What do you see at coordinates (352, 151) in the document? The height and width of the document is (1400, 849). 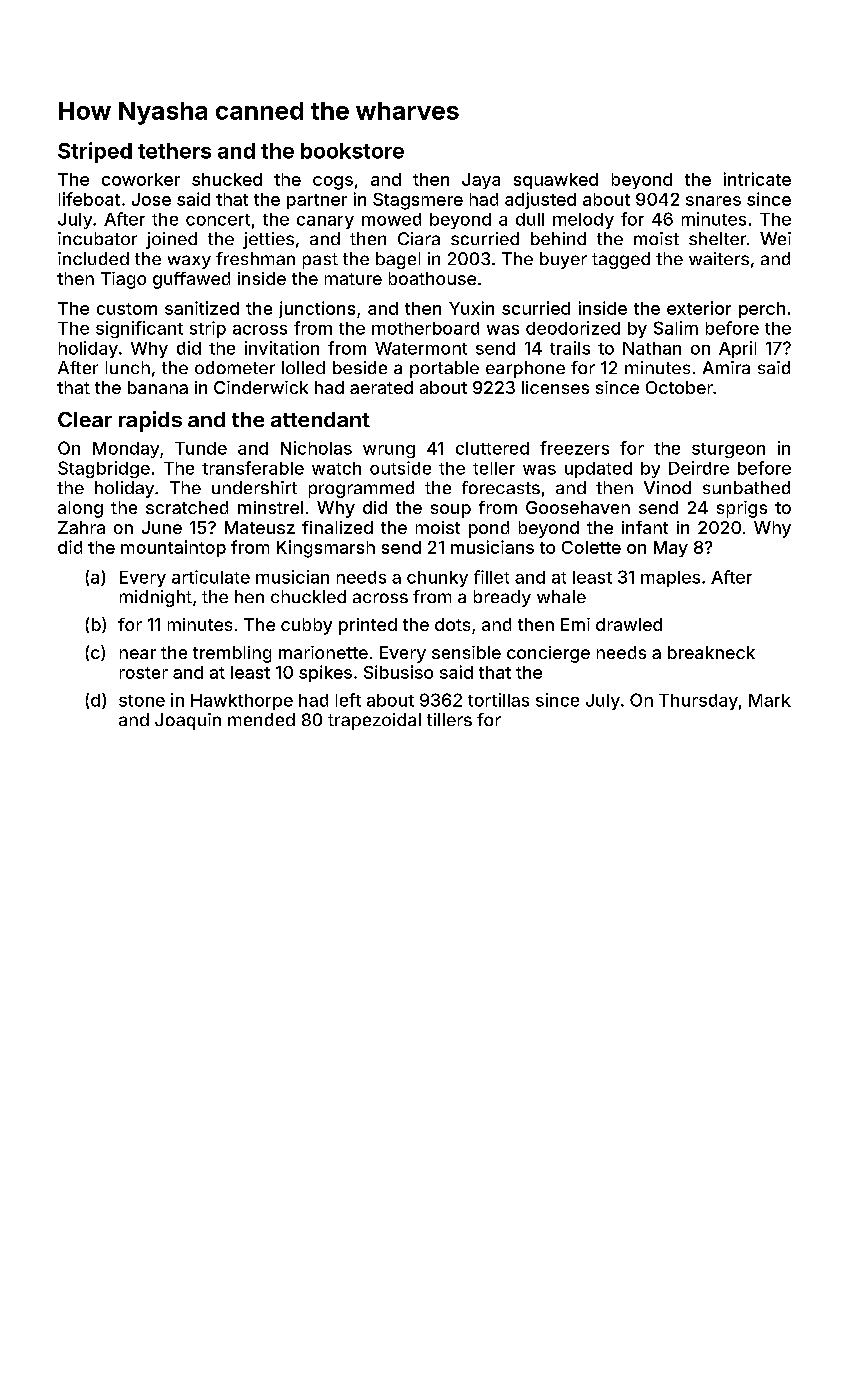 I see `bookstore` at bounding box center [352, 151].
